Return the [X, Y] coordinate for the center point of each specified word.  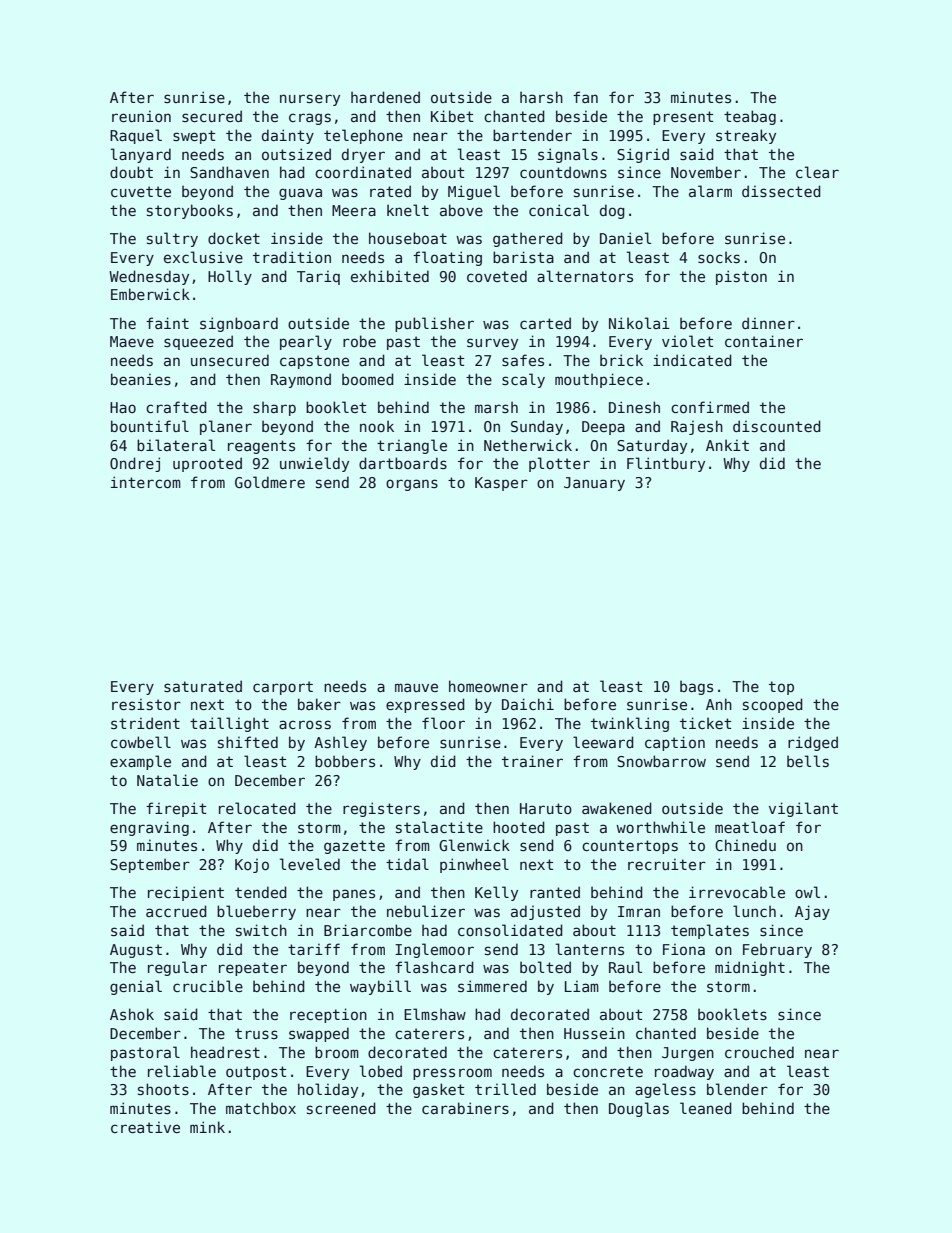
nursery [310, 100]
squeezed [198, 342]
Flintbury [666, 464]
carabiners [465, 1108]
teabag [750, 117]
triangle [412, 446]
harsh [541, 97]
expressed [425, 705]
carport [283, 688]
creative [145, 1127]
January [594, 484]
